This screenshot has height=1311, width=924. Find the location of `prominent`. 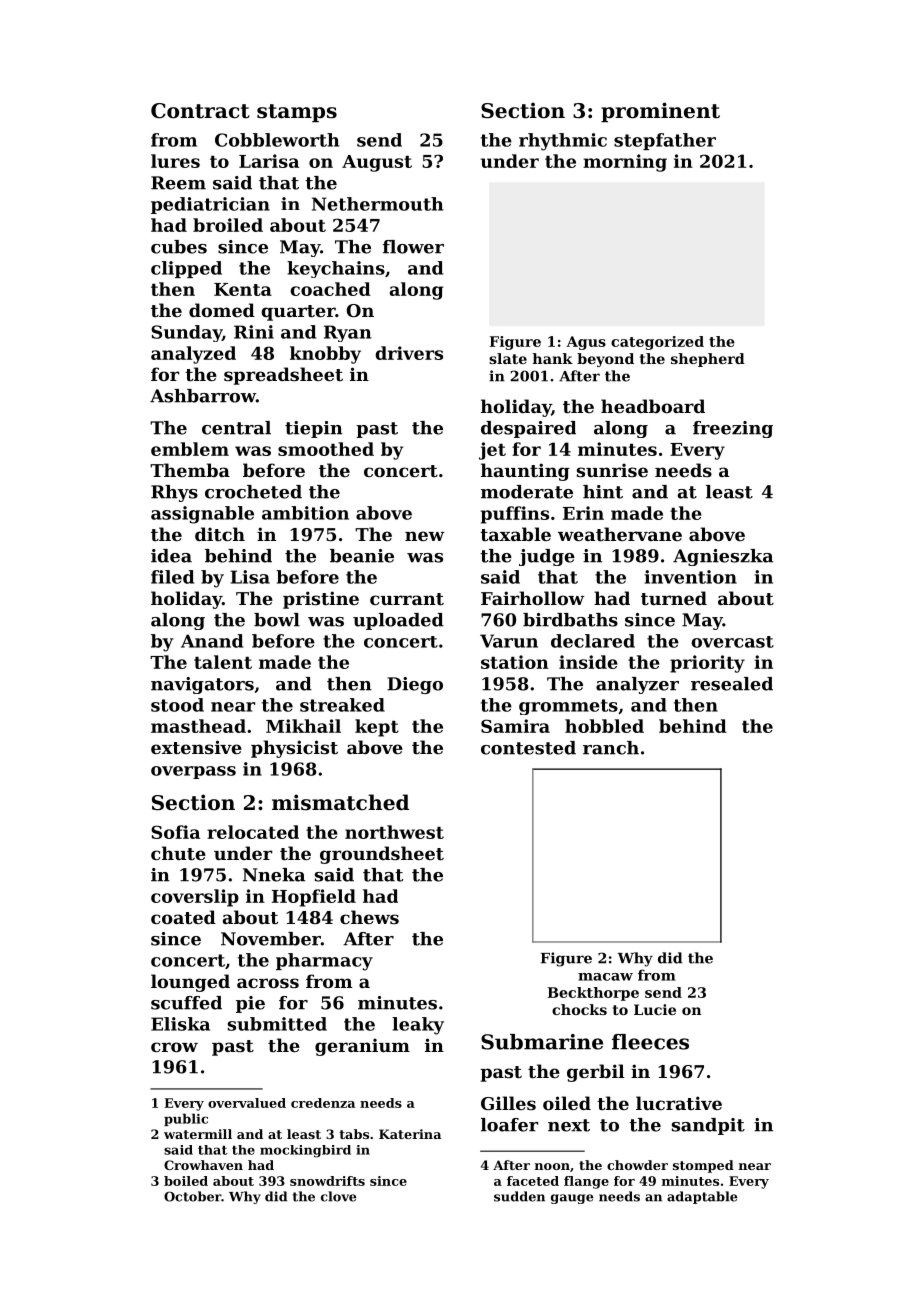

prominent is located at coordinates (660, 112).
